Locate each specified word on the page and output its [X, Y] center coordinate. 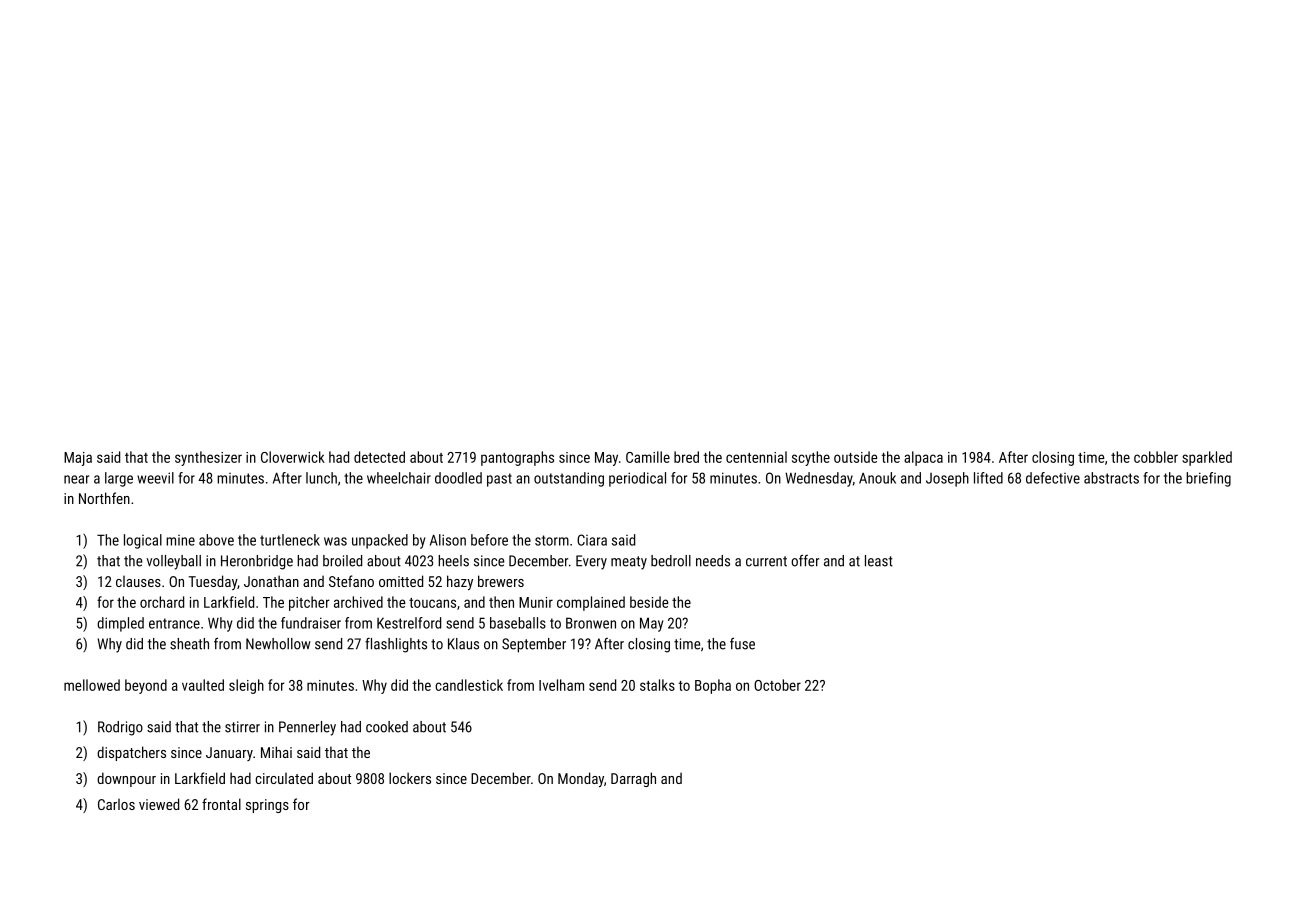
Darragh [633, 779]
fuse [742, 644]
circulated [284, 778]
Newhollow [278, 644]
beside [649, 602]
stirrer [242, 727]
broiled [342, 561]
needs [713, 561]
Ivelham [561, 685]
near [76, 479]
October [777, 685]
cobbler [1156, 457]
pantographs [517, 458]
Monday [581, 779]
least [879, 561]
